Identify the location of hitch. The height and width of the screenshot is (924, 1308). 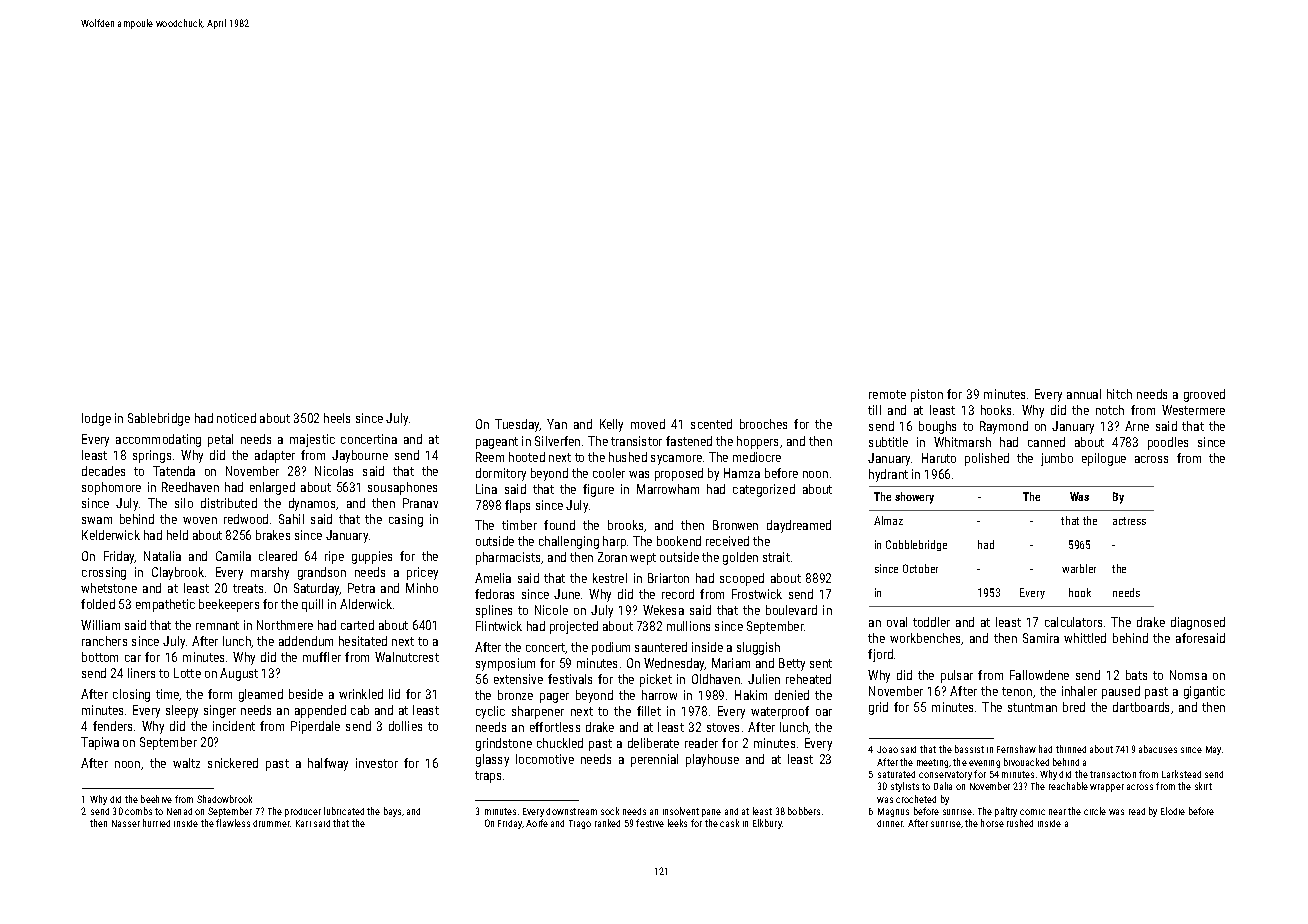
(1119, 394).
